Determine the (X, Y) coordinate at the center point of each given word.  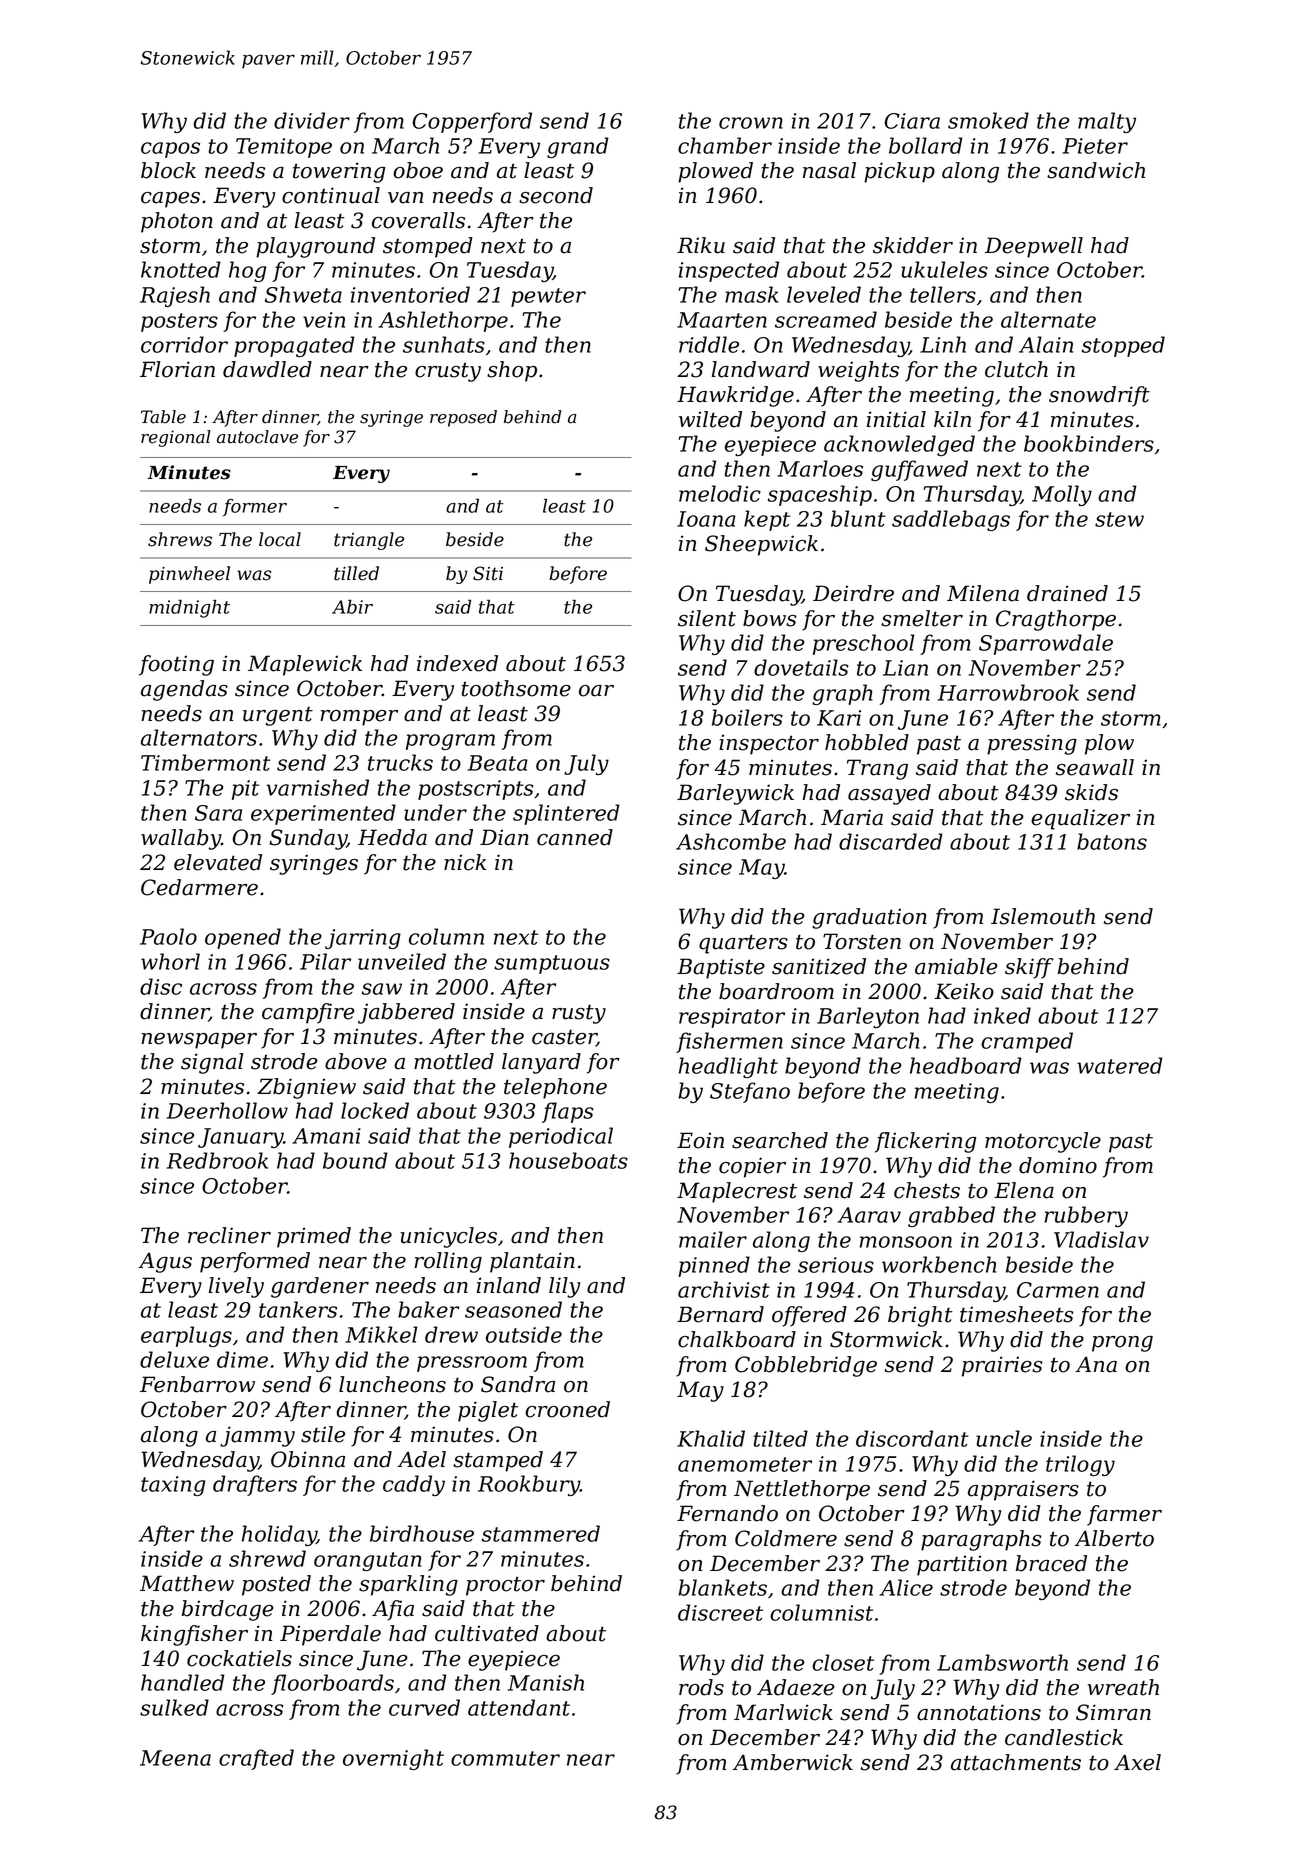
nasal (829, 170)
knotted (181, 269)
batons (1112, 841)
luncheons (392, 1384)
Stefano (750, 1092)
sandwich (1096, 170)
